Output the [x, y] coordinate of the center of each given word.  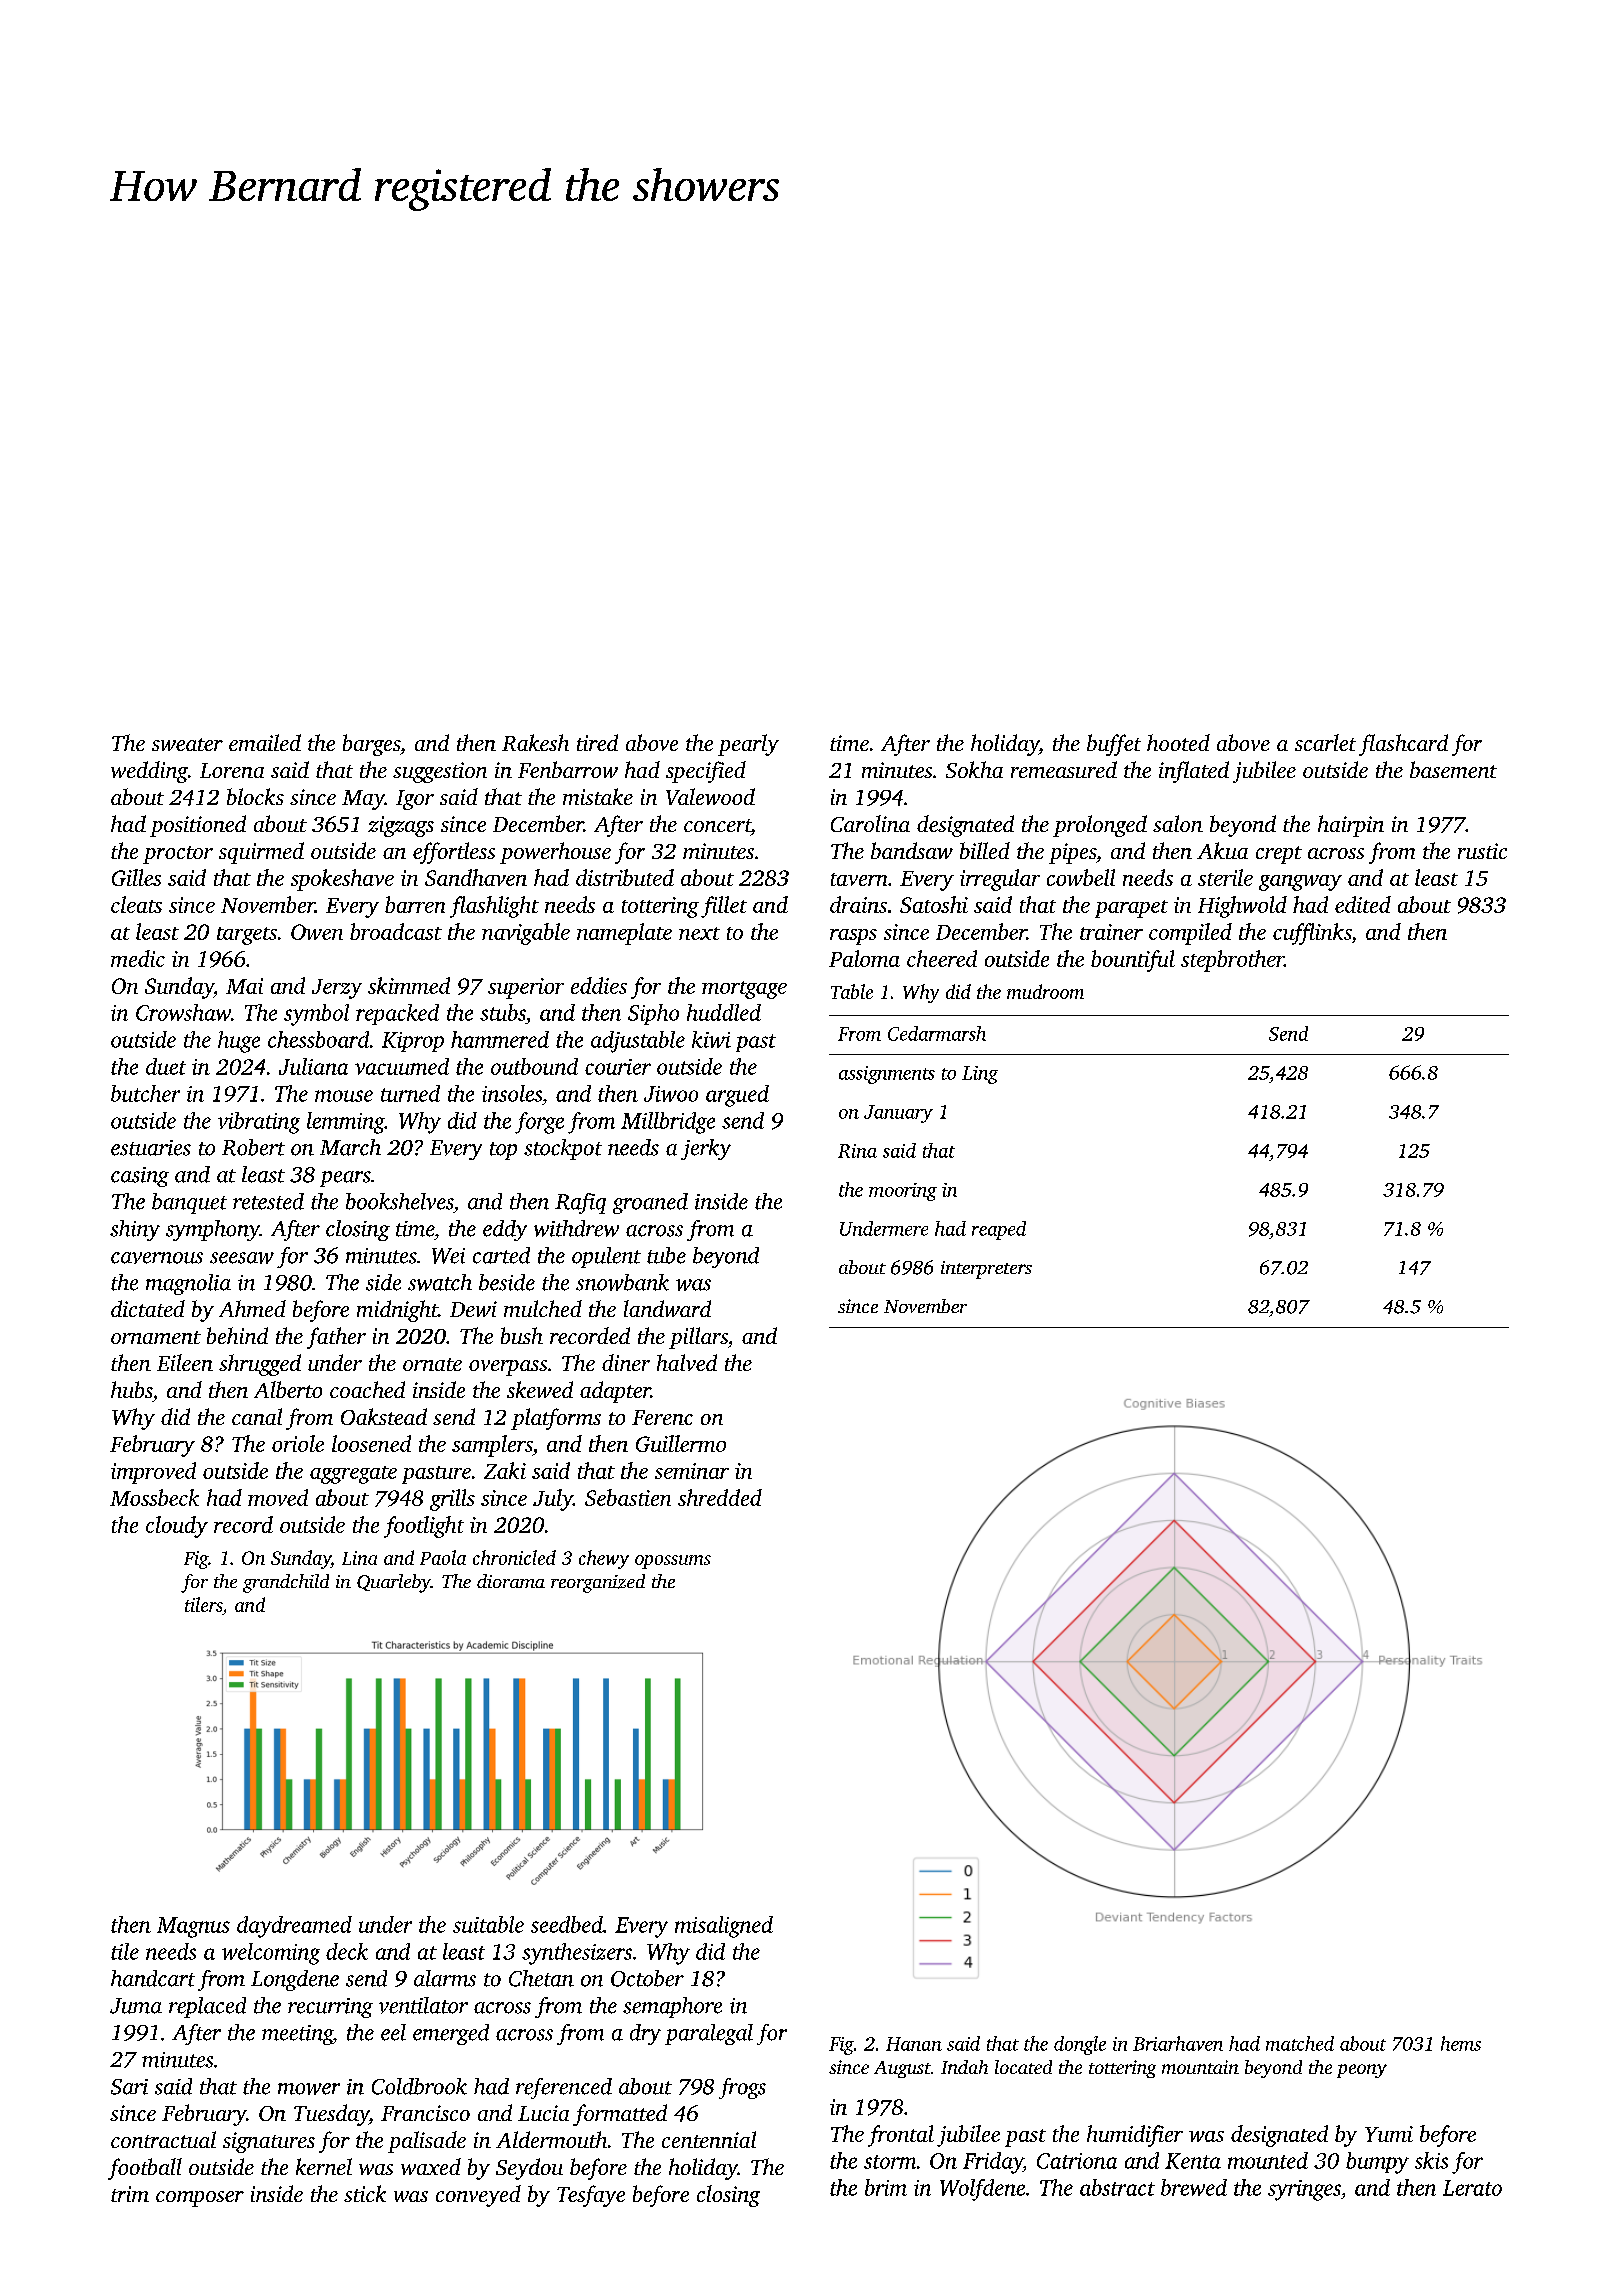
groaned [650, 1203]
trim [130, 2194]
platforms [556, 1419]
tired [597, 742]
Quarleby [394, 1583]
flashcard [1403, 745]
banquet [189, 1203]
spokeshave [342, 880]
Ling [980, 1075]
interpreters [986, 1270]
